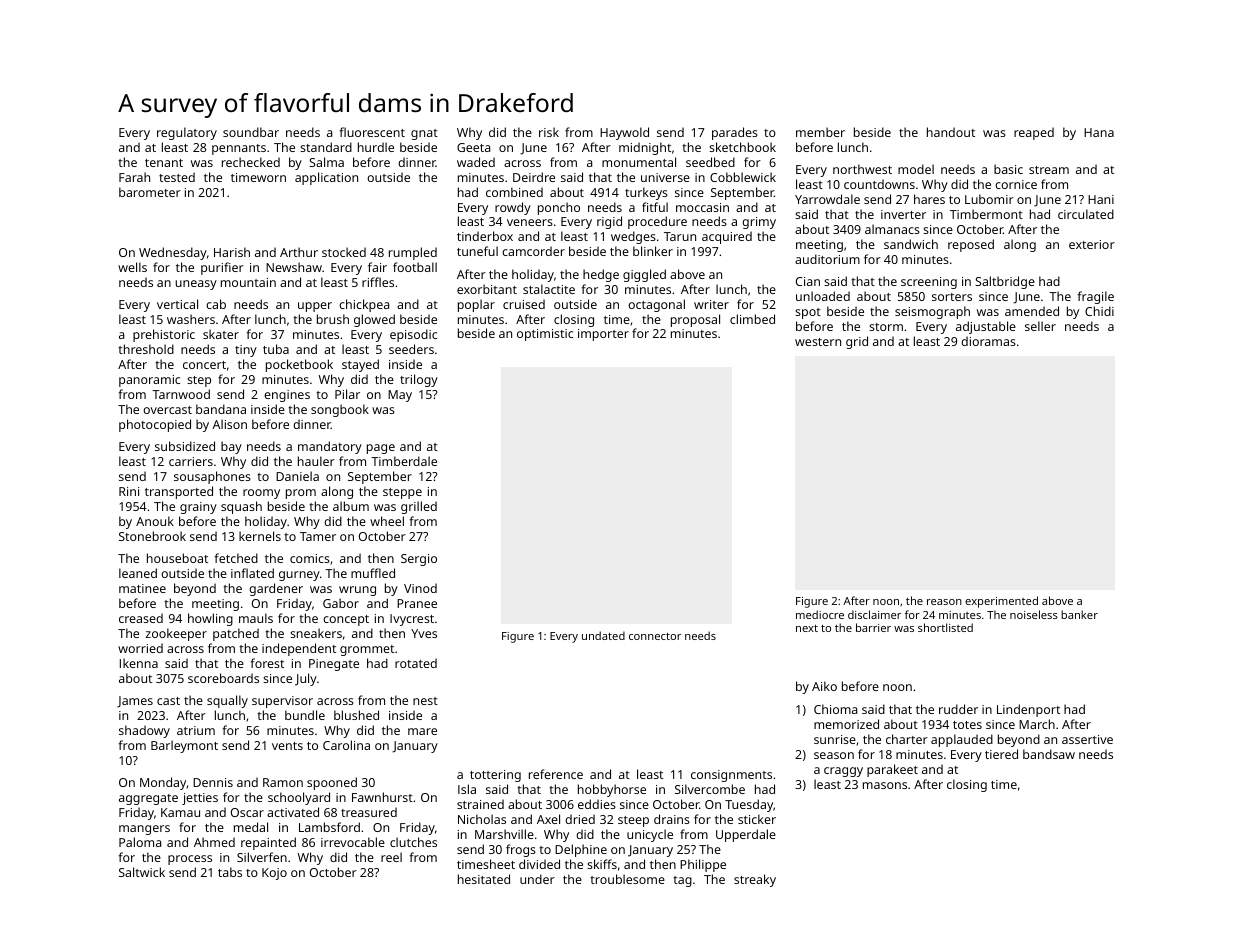 The width and height of the page is (1233, 952). What do you see at coordinates (703, 865) in the page?
I see `Philippe` at bounding box center [703, 865].
